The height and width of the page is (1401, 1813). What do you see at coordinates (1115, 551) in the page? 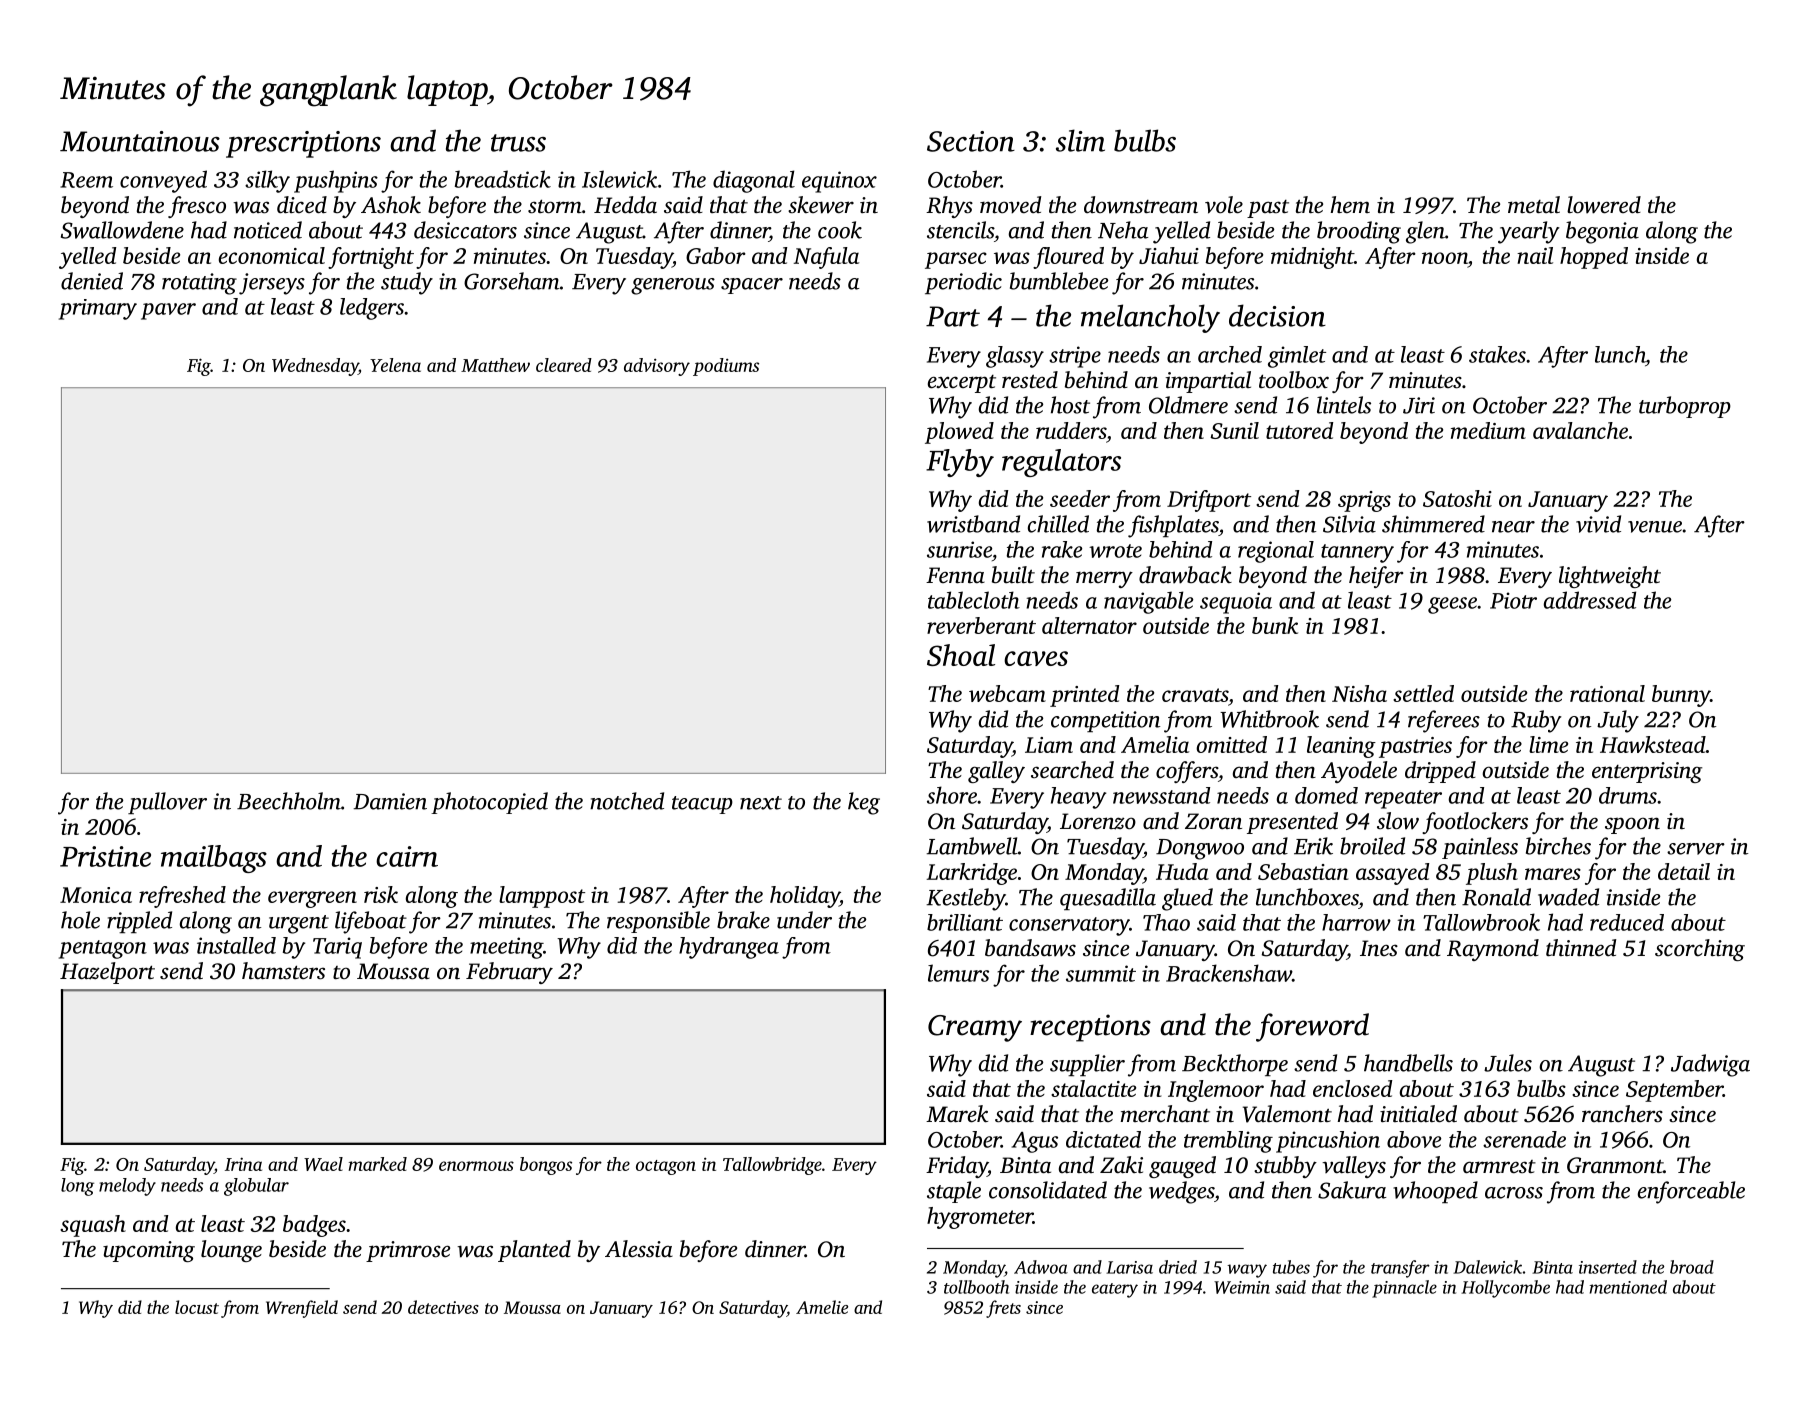
I see `wrote` at bounding box center [1115, 551].
